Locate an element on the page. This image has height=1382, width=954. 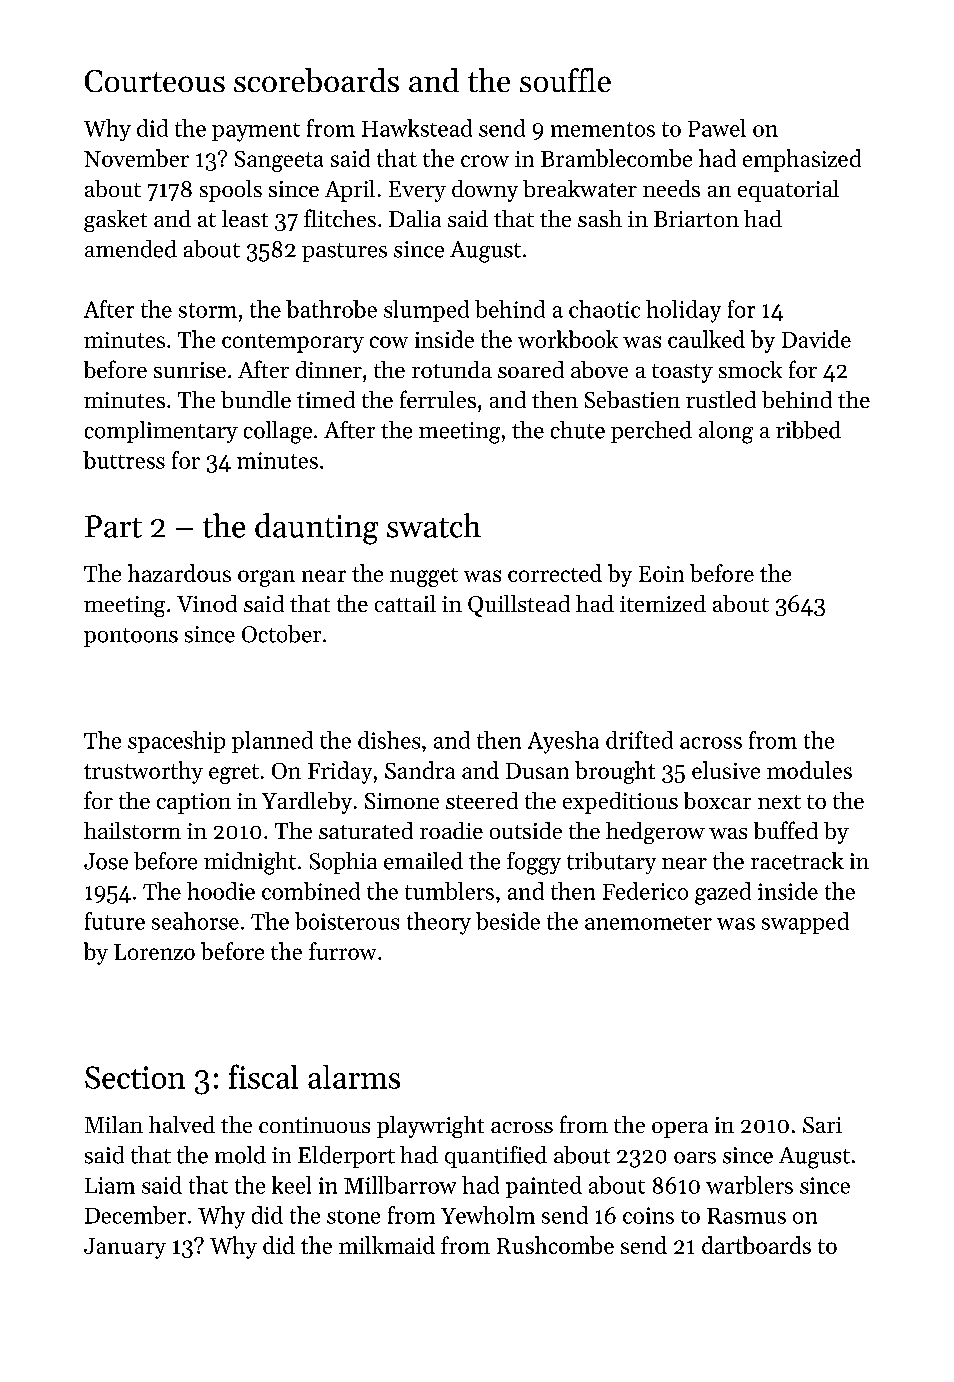
milkmaid is located at coordinates (387, 1245).
